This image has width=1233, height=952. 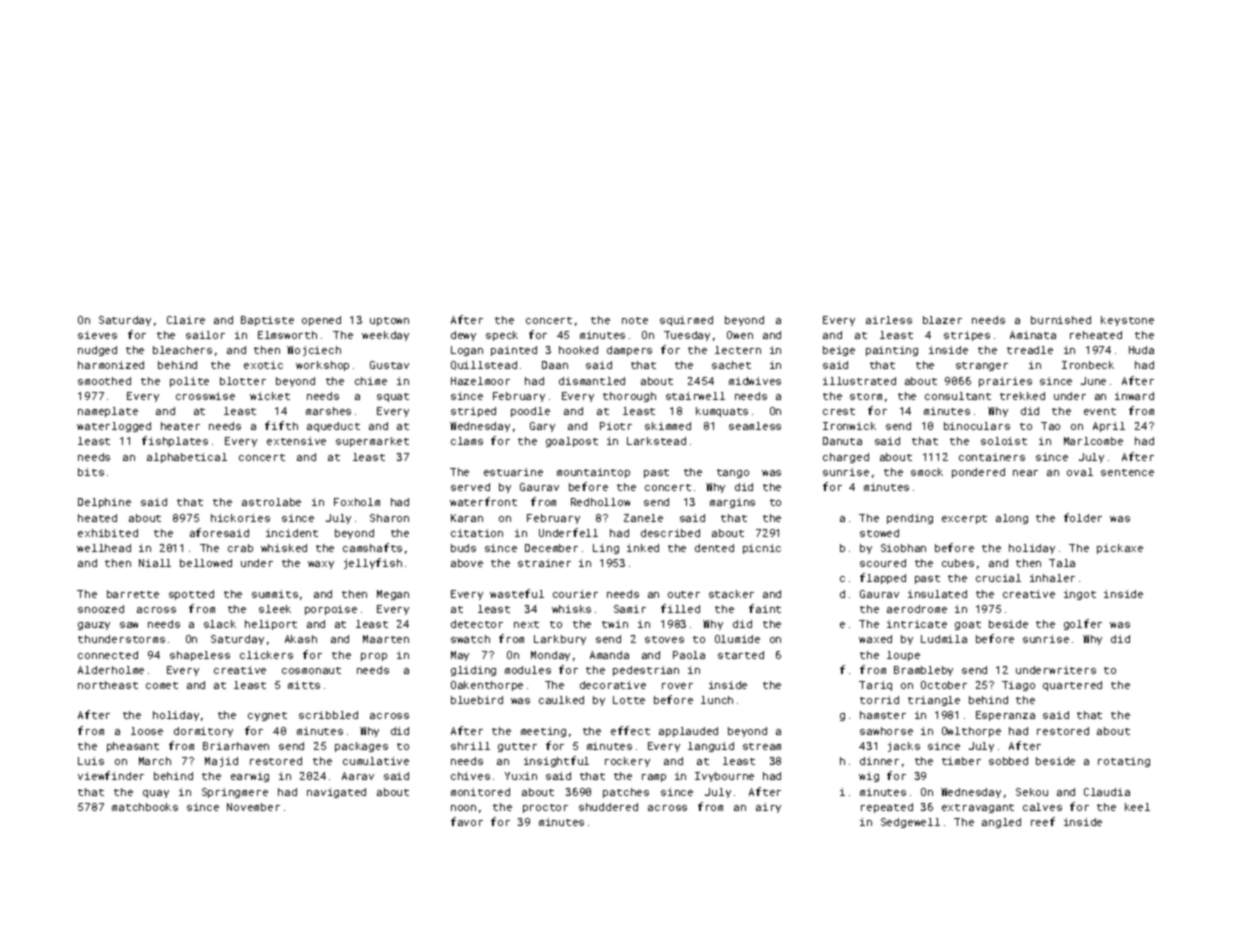 I want to click on effect, so click(x=630, y=730).
